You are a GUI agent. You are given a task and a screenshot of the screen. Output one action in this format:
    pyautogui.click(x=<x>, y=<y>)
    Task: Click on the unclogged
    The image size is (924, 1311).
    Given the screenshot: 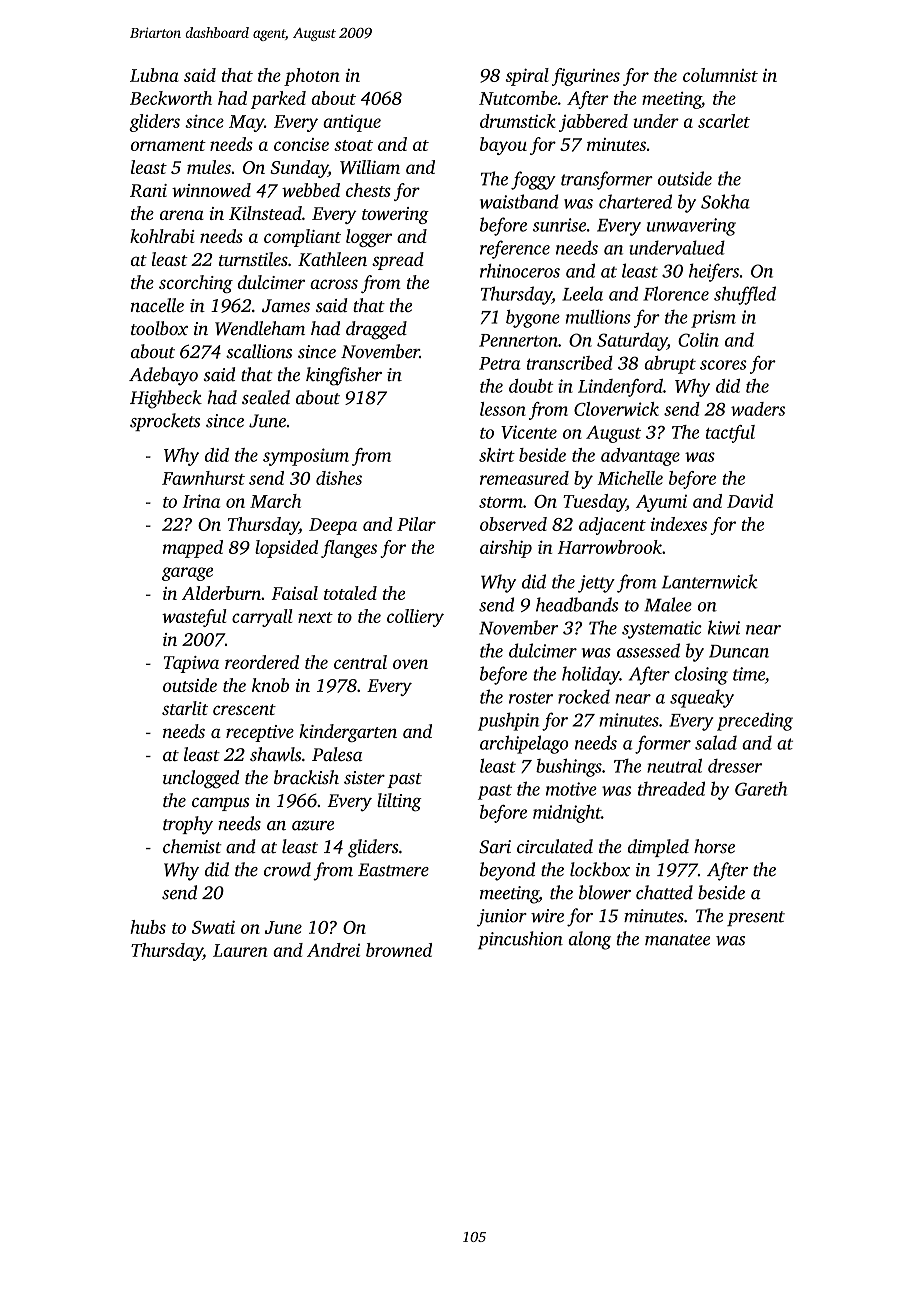 What is the action you would take?
    pyautogui.click(x=201, y=779)
